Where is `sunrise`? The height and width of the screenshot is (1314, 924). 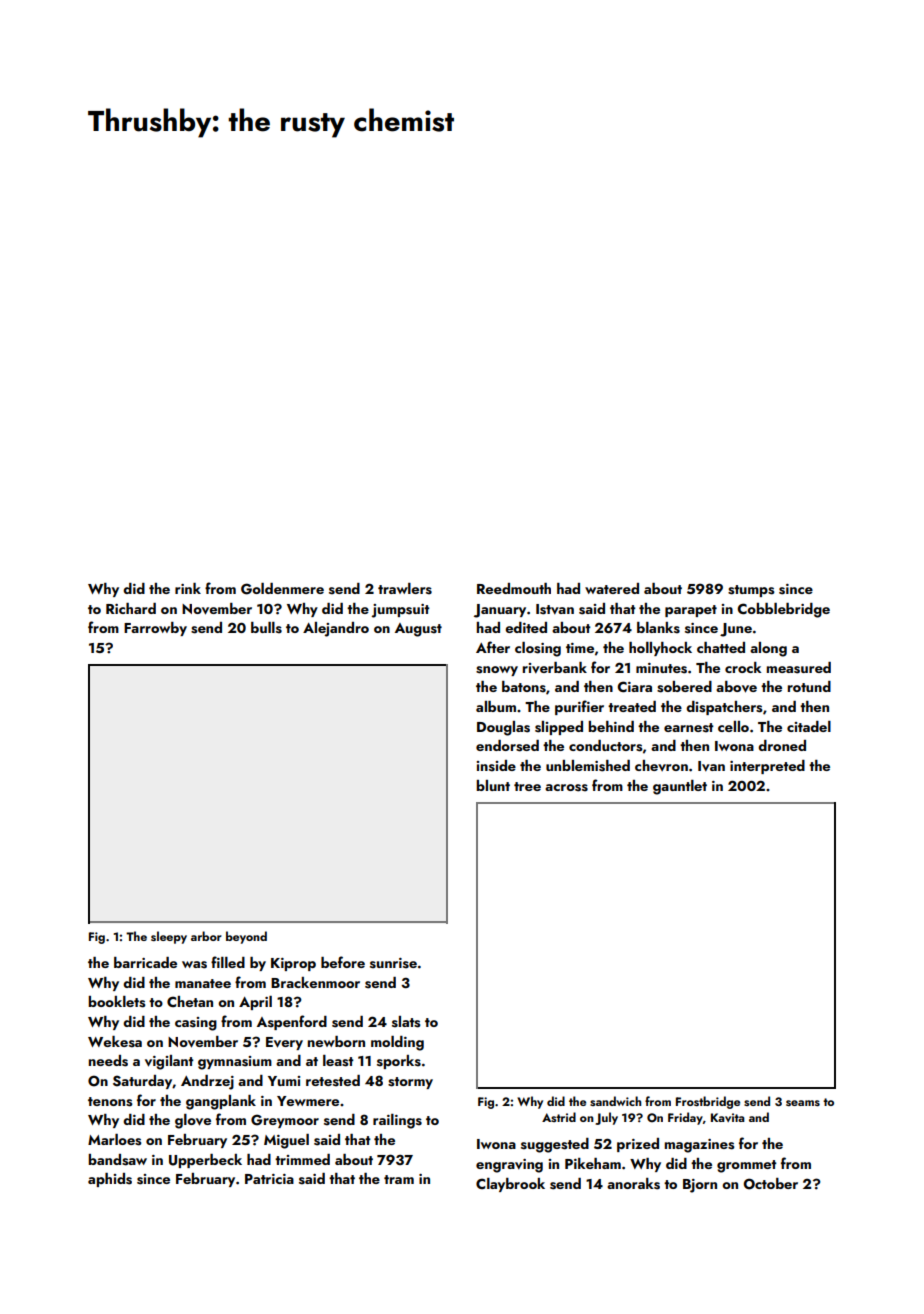 sunrise is located at coordinates (393, 963).
